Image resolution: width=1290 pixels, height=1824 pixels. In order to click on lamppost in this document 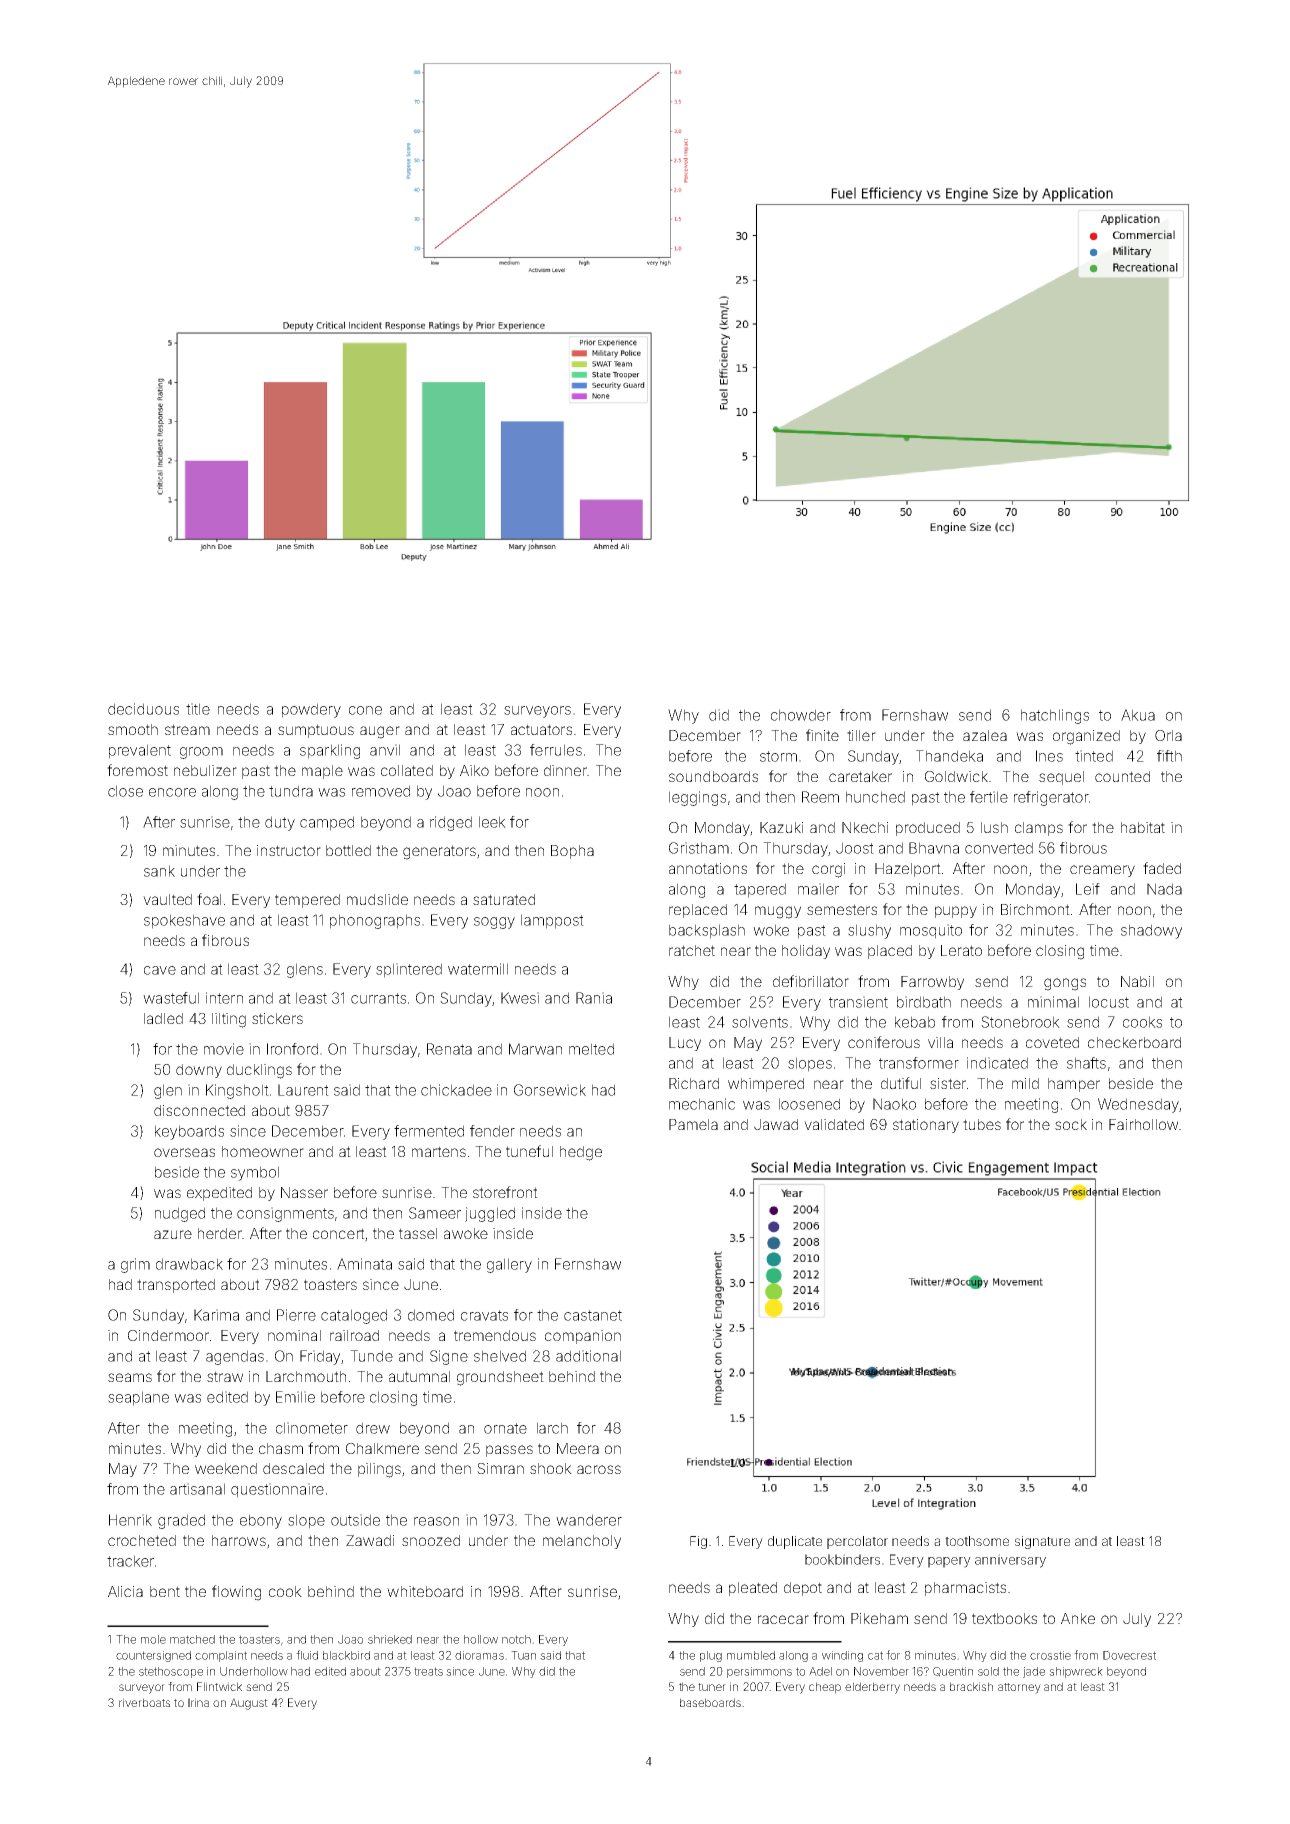, I will do `click(552, 921)`.
